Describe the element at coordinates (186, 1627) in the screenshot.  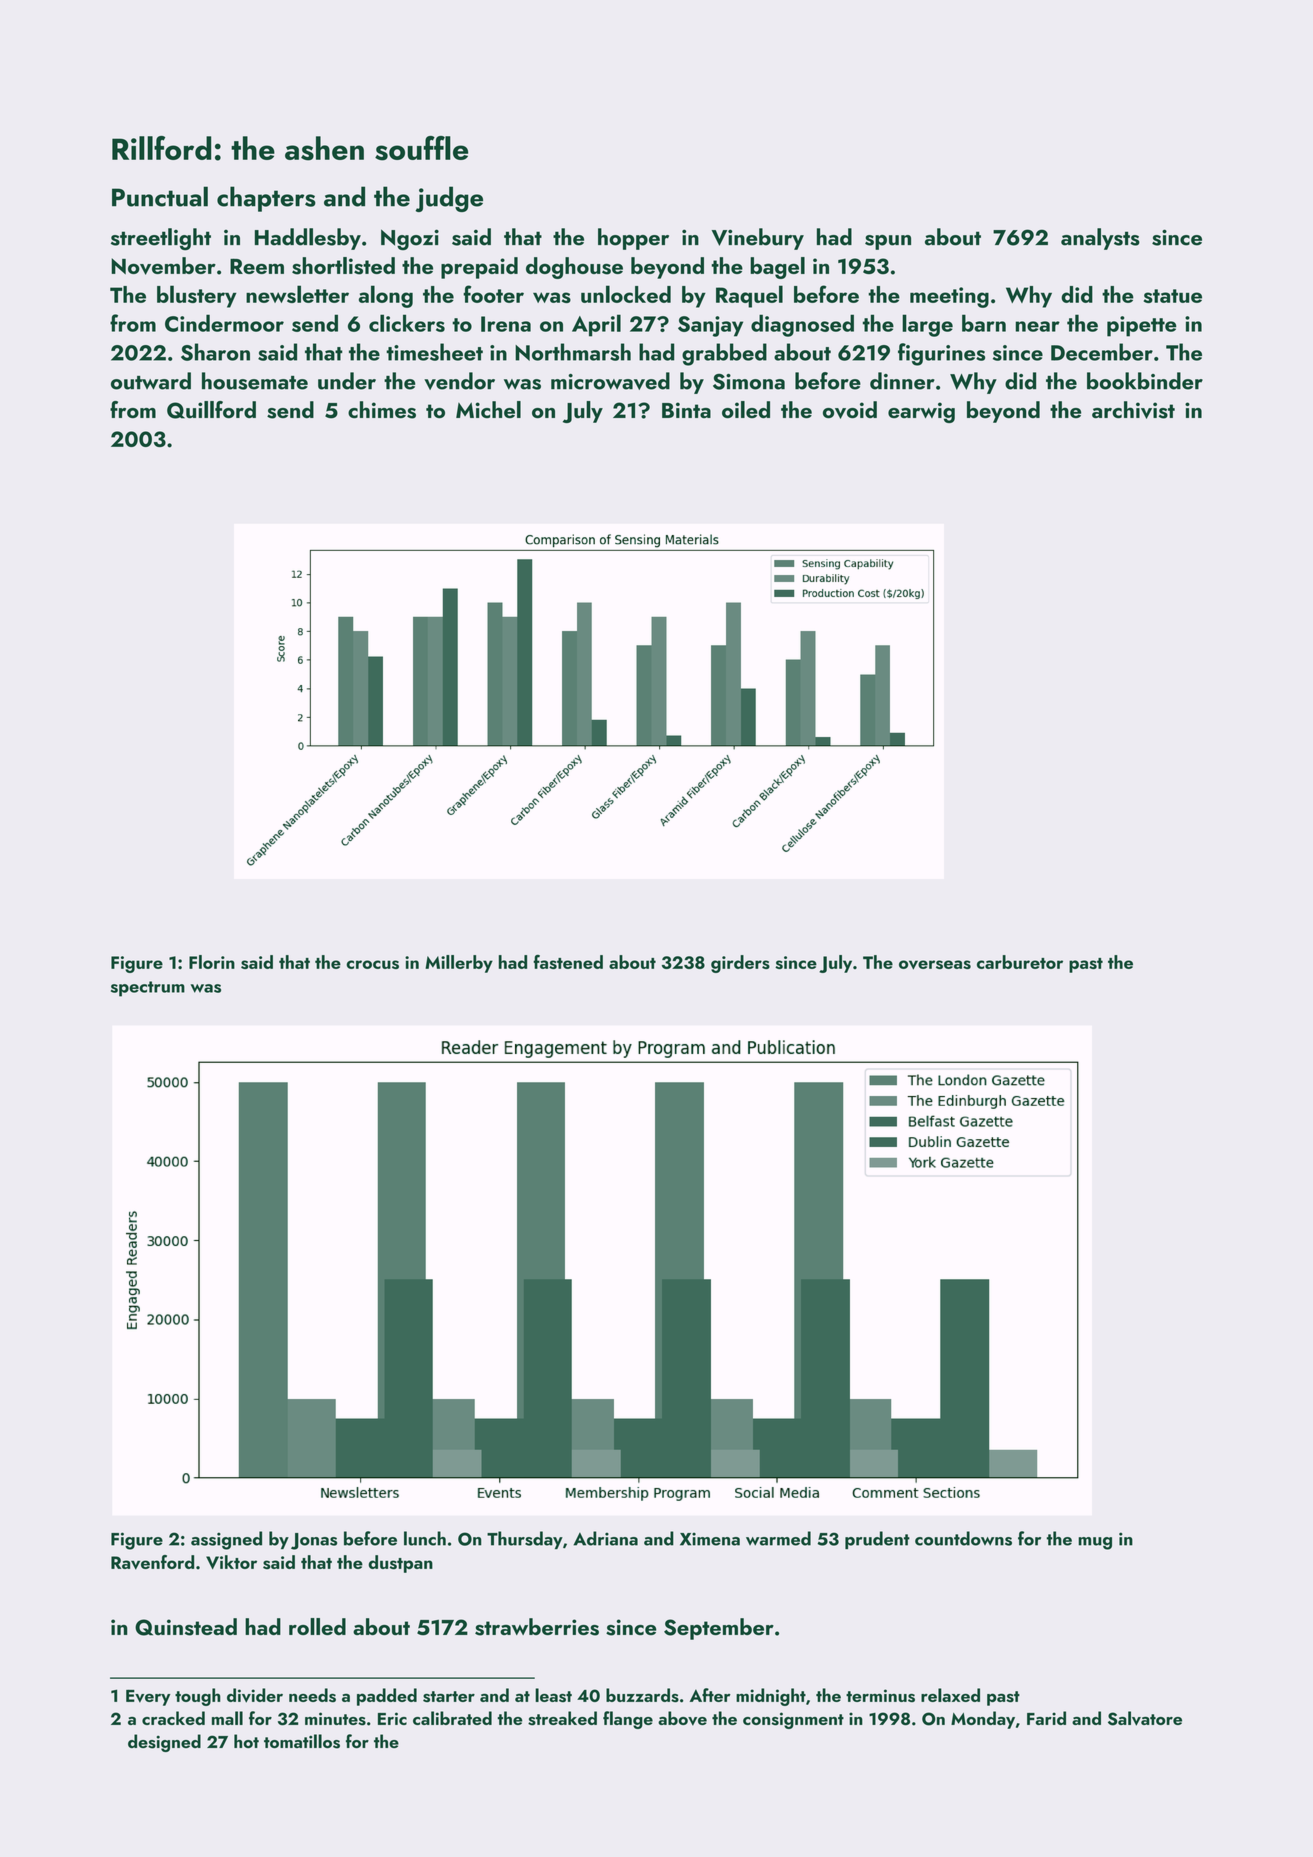
I see `Quinstead` at that location.
